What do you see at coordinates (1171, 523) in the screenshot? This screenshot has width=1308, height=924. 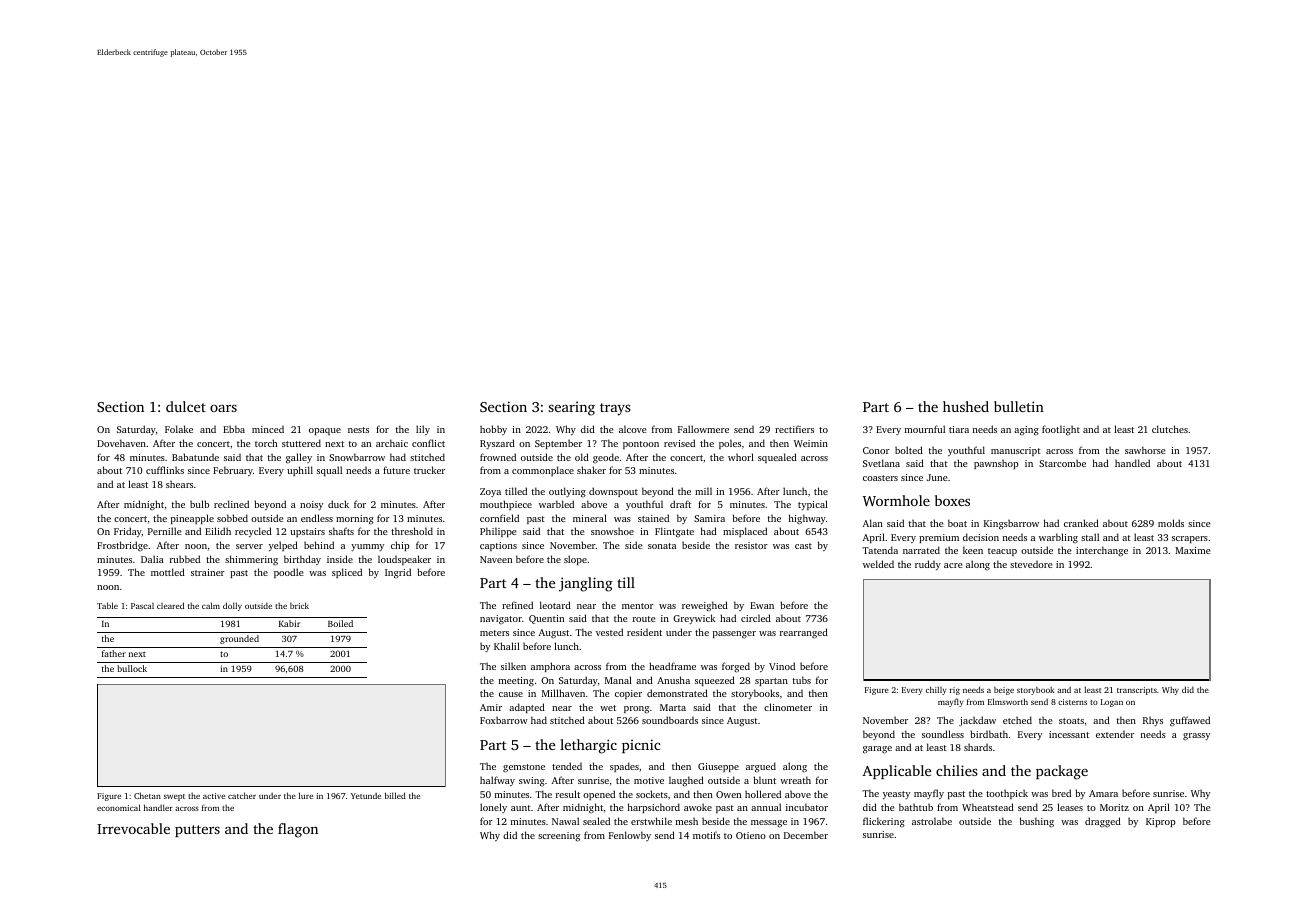 I see `molds` at bounding box center [1171, 523].
